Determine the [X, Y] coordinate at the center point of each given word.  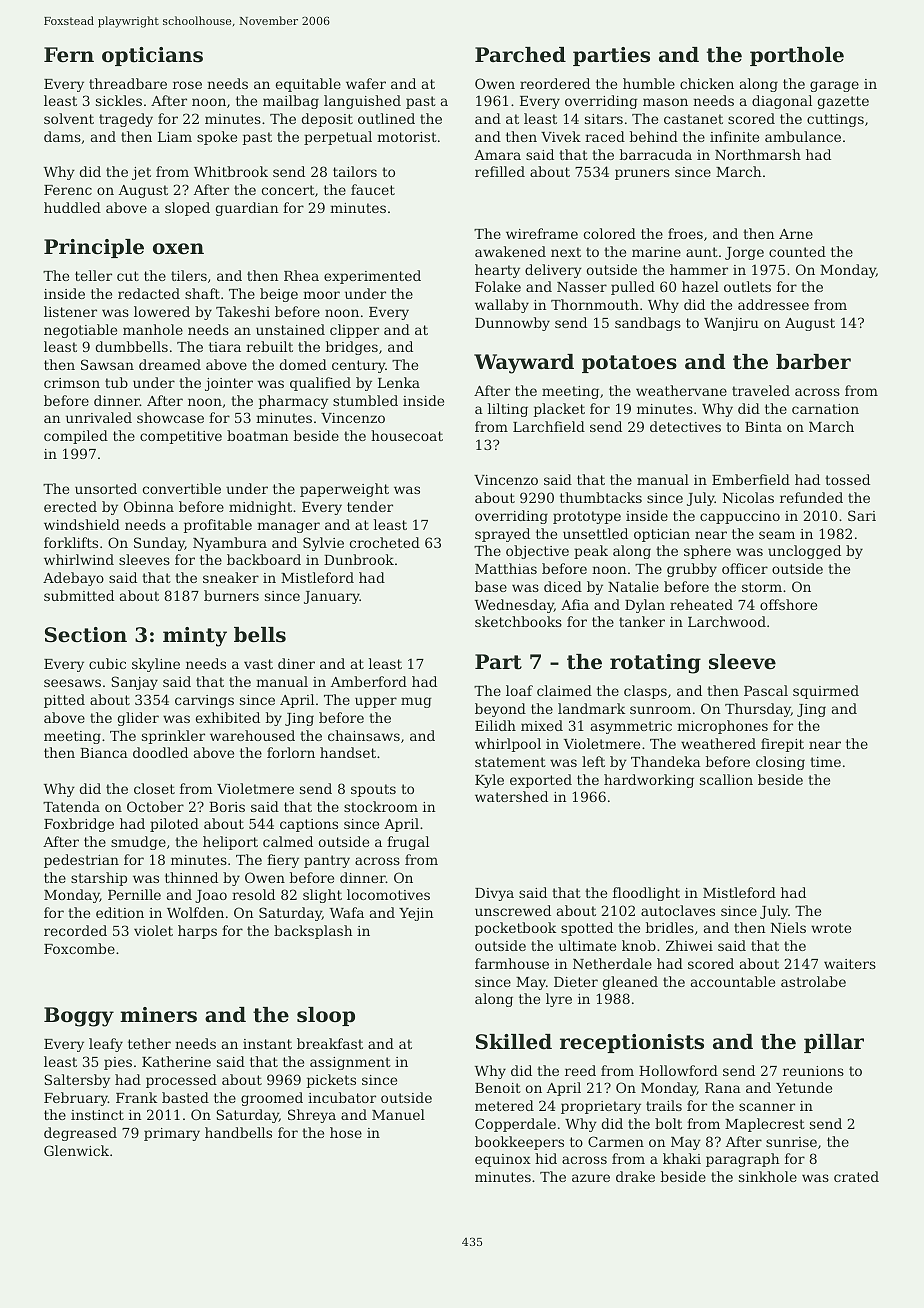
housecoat [407, 435]
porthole [797, 56]
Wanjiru [731, 324]
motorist [407, 137]
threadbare [128, 83]
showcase [170, 417]
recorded [75, 930]
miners [158, 1015]
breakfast [330, 1043]
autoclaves [678, 910]
